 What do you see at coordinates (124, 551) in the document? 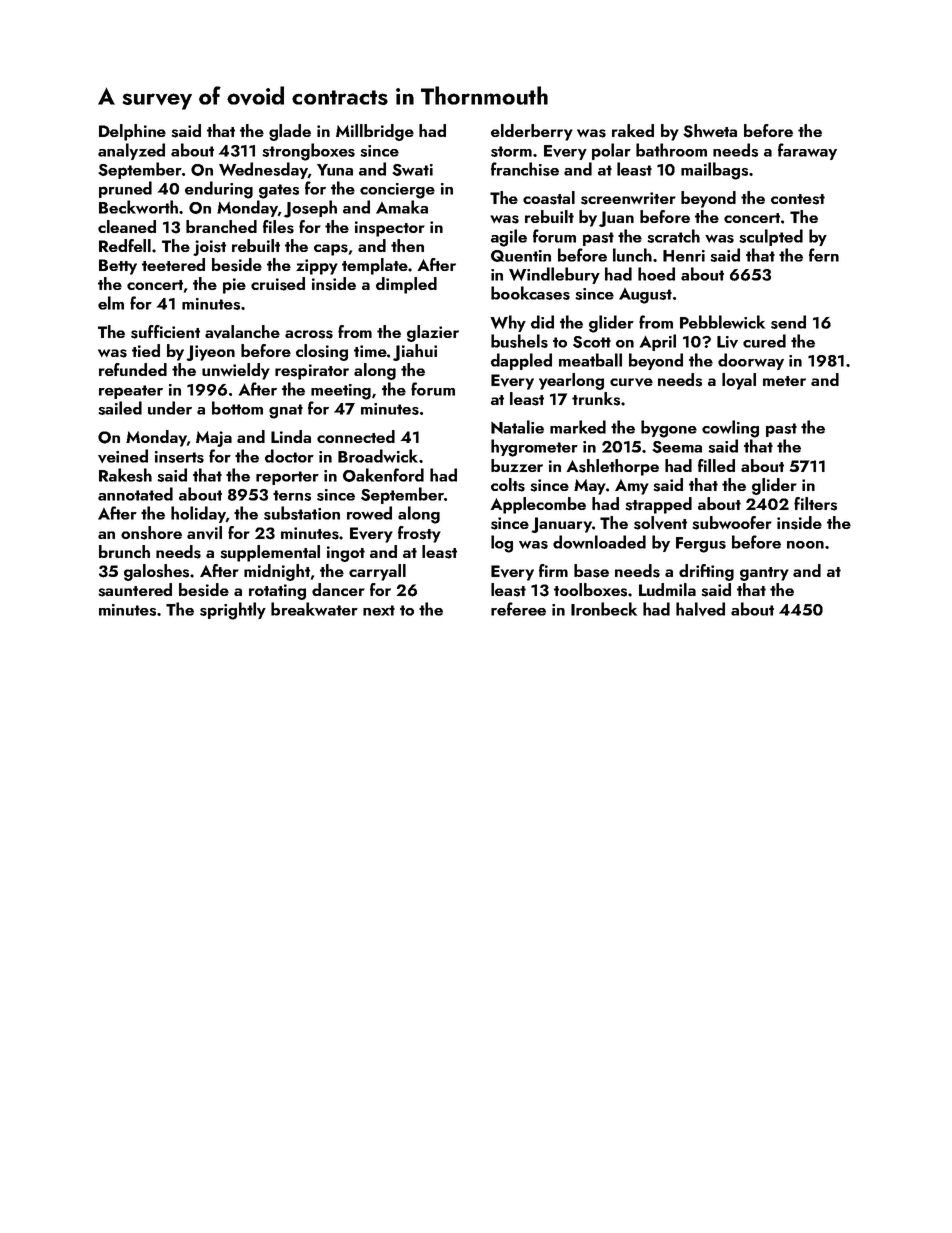
I see `brunch` at bounding box center [124, 551].
